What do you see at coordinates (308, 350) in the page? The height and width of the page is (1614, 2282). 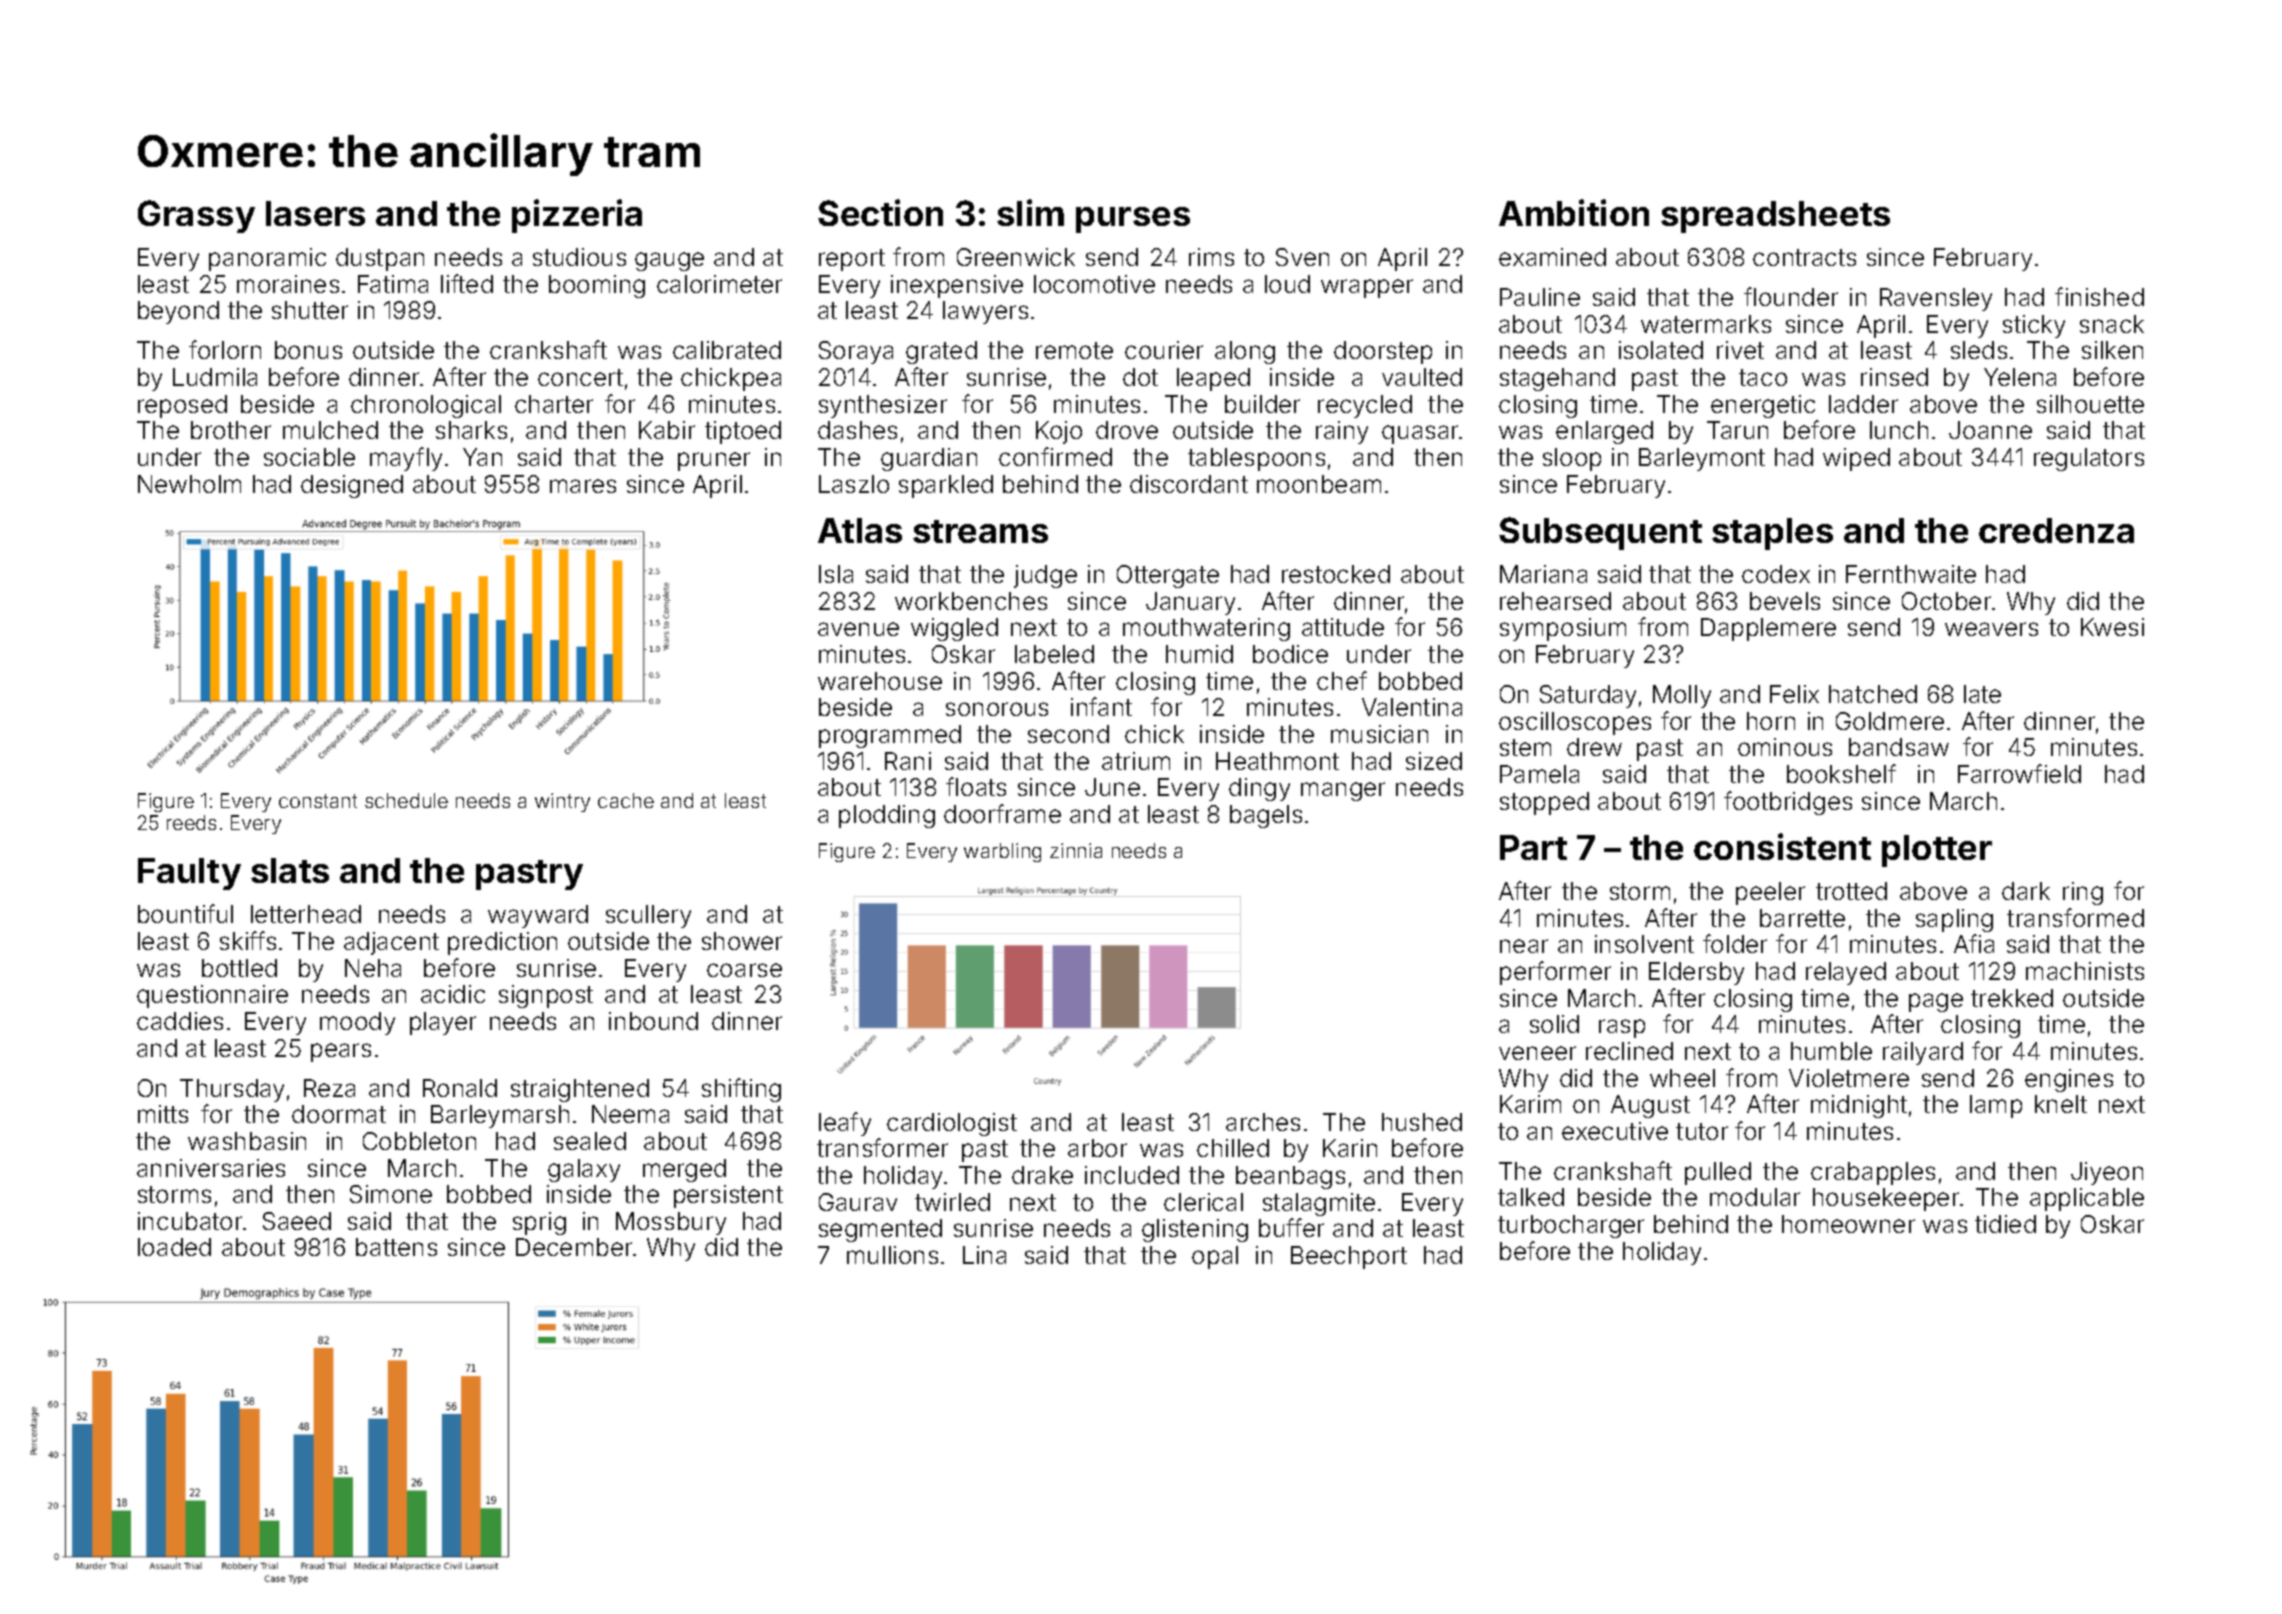 I see `bonus` at bounding box center [308, 350].
